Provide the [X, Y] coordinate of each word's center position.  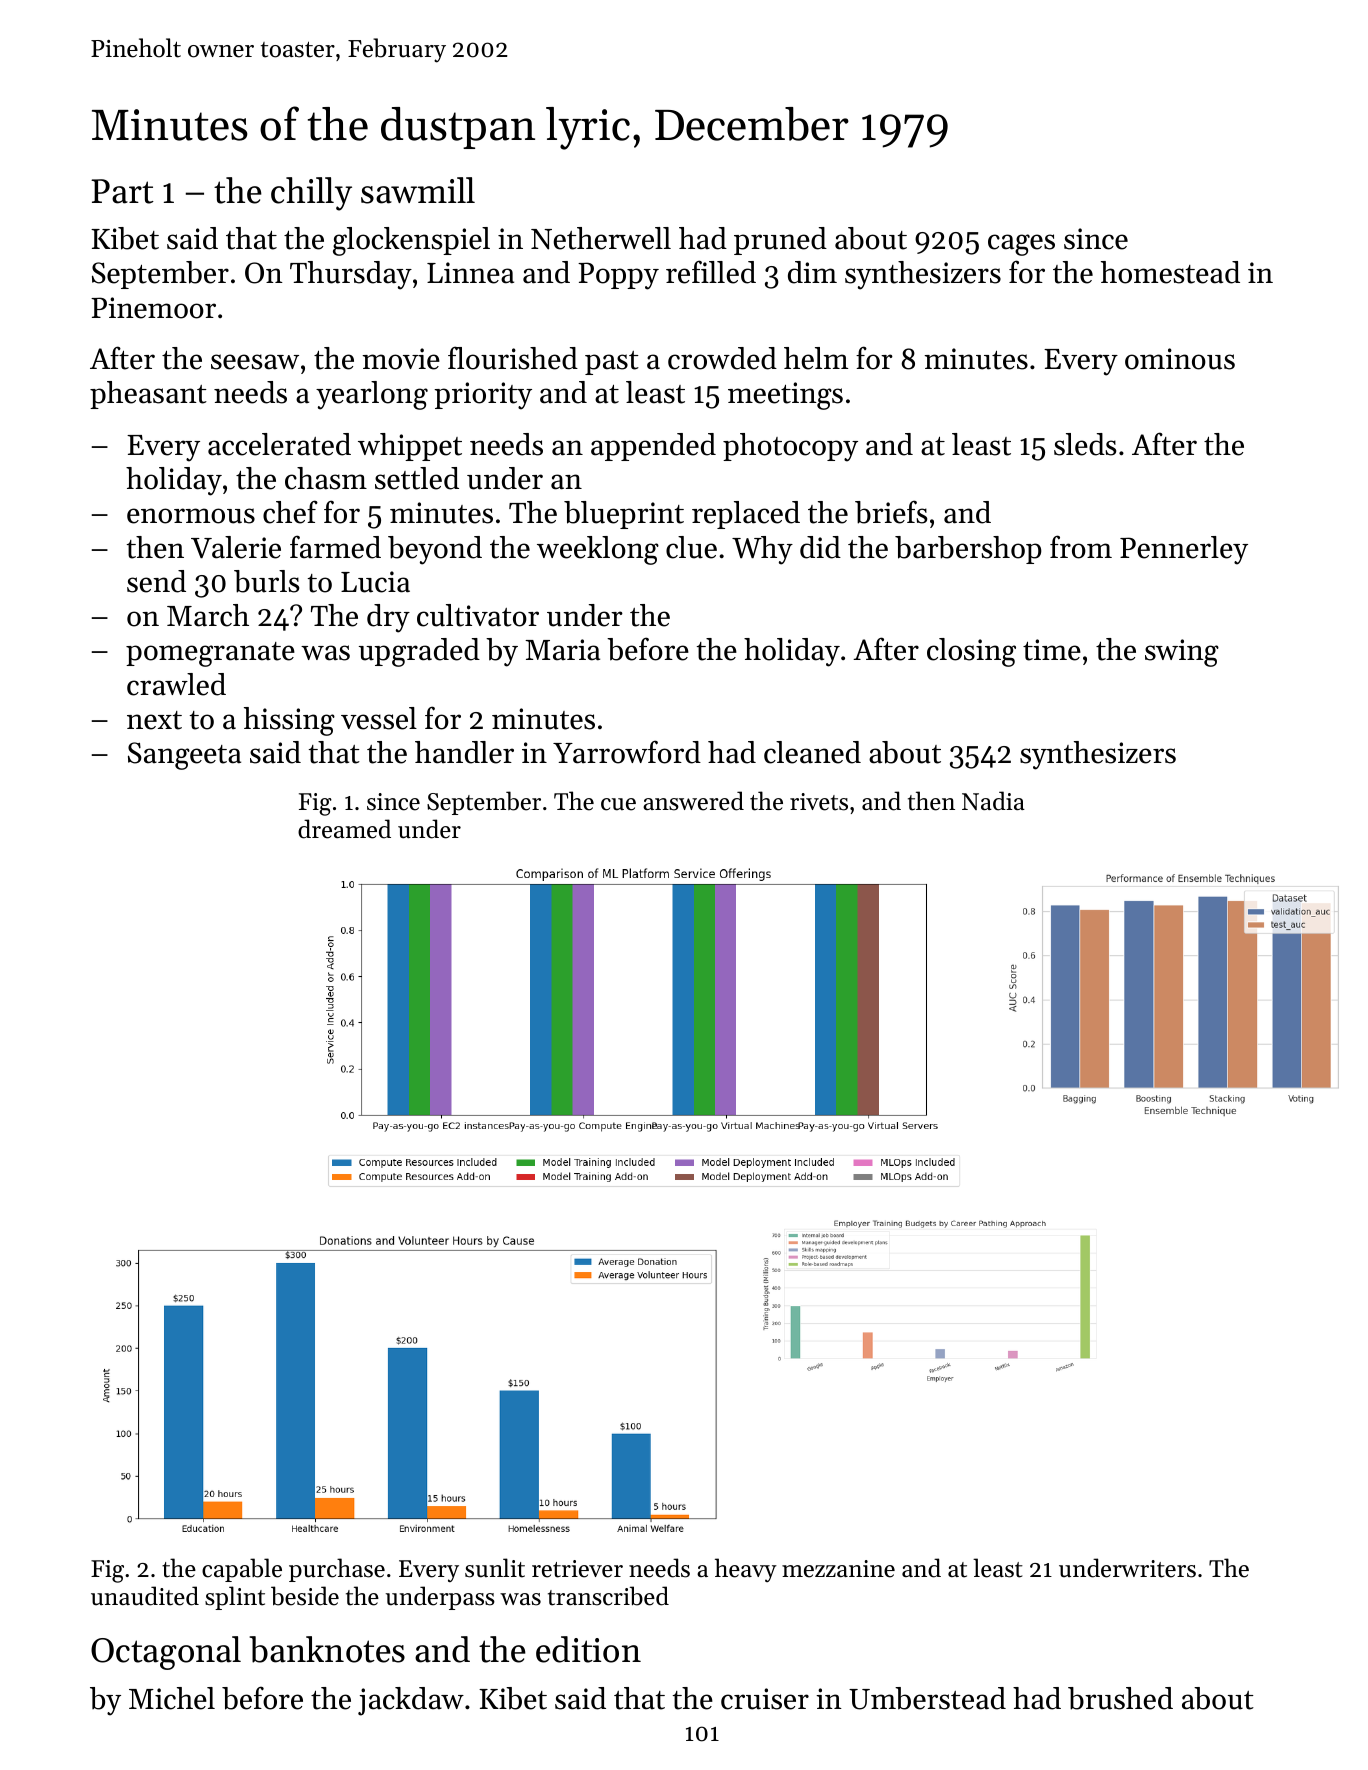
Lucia [375, 582]
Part [122, 191]
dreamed [344, 829]
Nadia [993, 801]
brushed [1120, 1698]
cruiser [765, 1699]
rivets [819, 802]
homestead [1170, 272]
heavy [746, 1570]
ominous [1180, 359]
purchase [337, 1570]
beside [305, 1596]
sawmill [418, 190]
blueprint [624, 515]
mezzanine [838, 1569]
